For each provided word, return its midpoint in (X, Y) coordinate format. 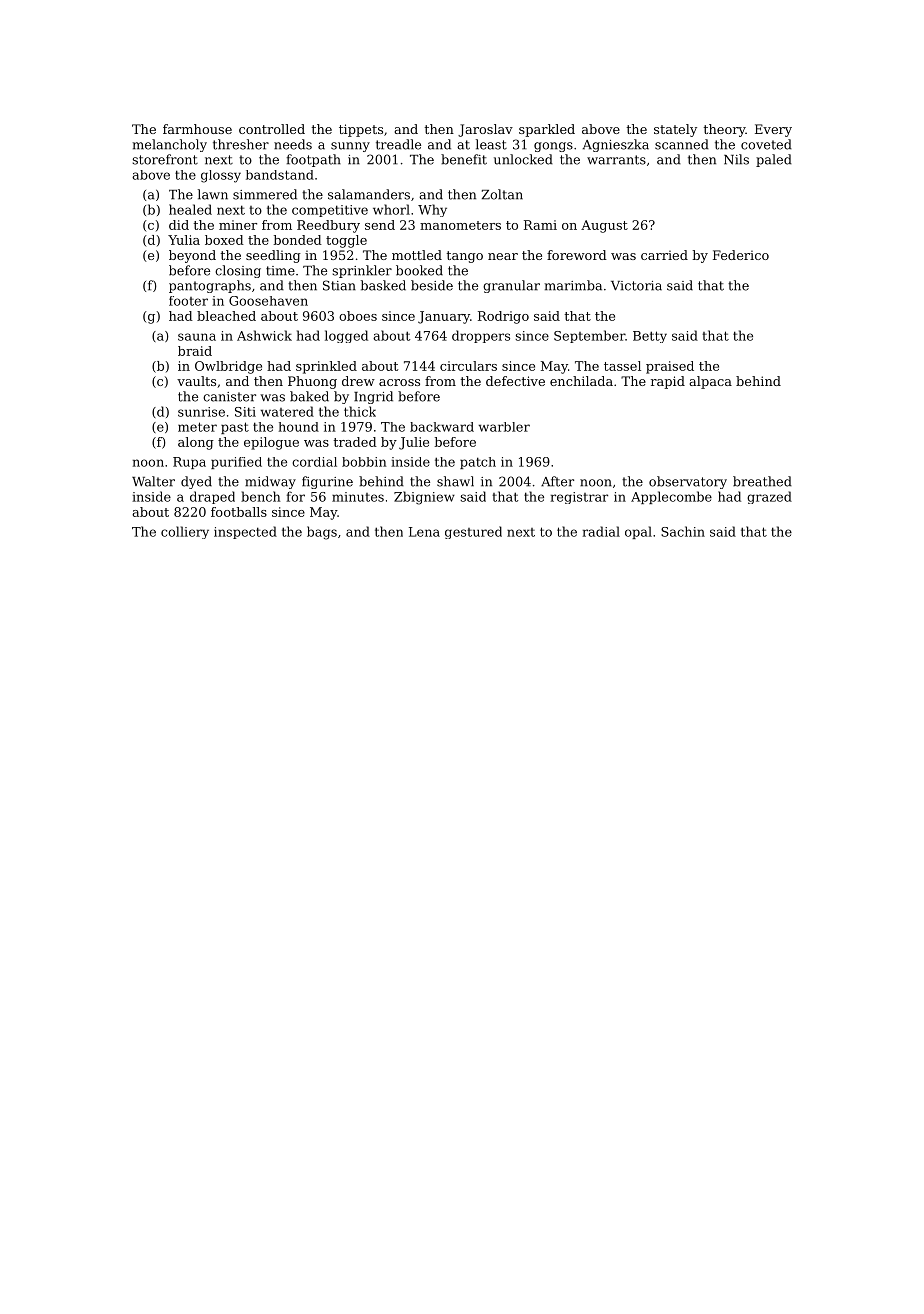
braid (195, 351)
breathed (762, 481)
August (604, 226)
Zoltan (502, 194)
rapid (668, 382)
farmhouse (197, 129)
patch (478, 463)
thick (360, 411)
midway (270, 482)
